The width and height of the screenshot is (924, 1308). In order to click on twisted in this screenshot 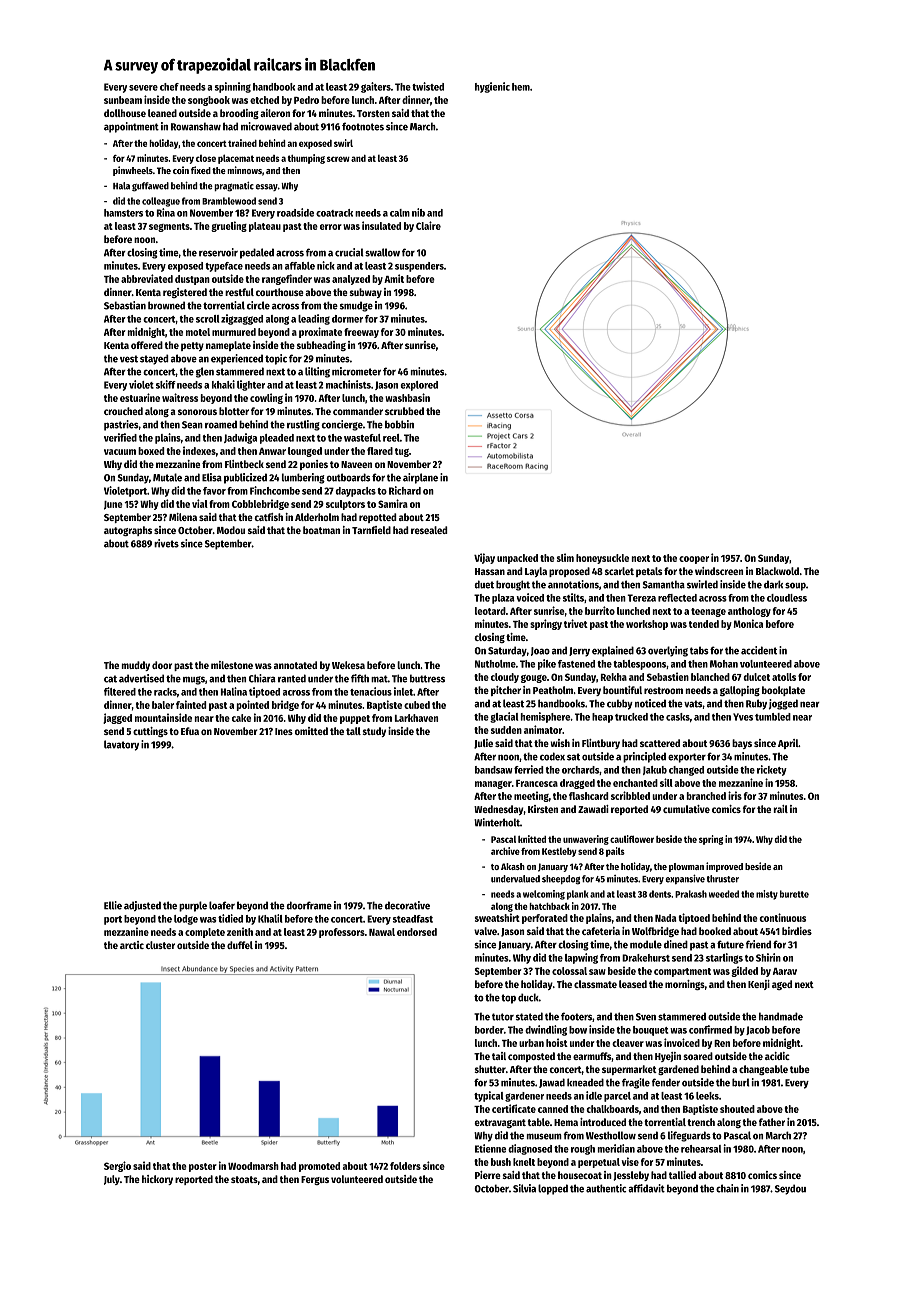, I will do `click(428, 86)`.
